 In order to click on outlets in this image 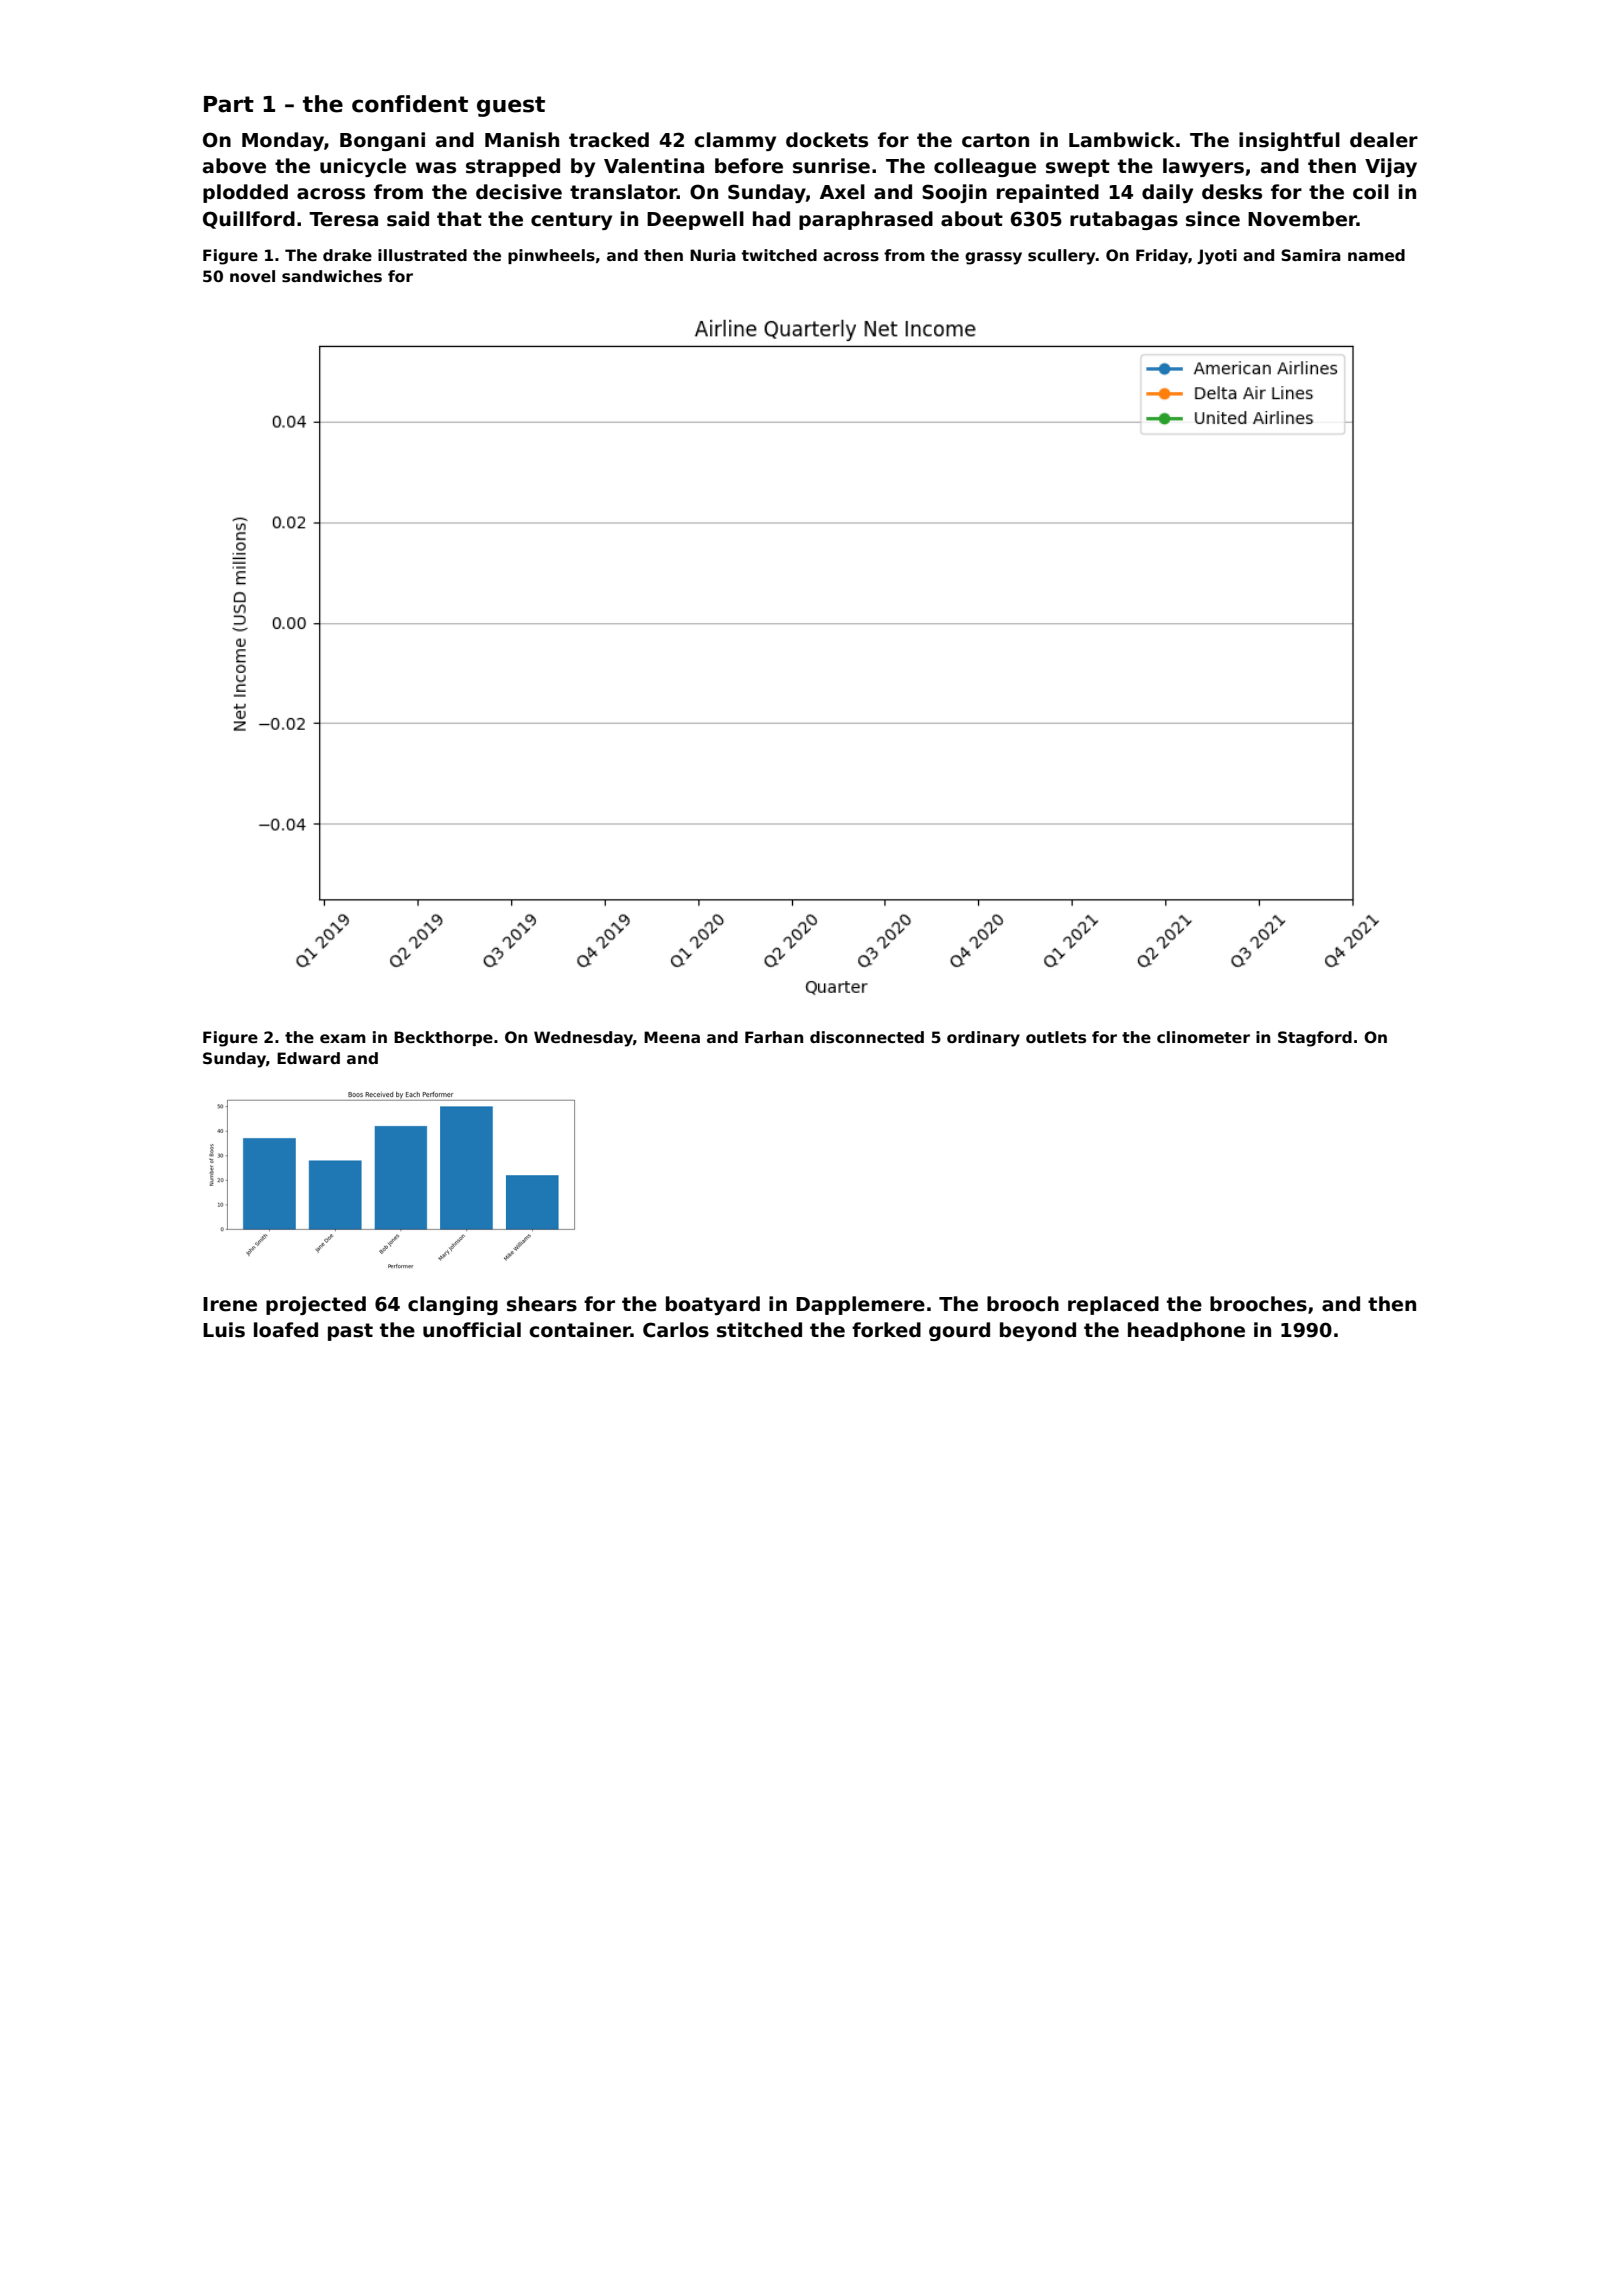, I will do `click(1056, 1037)`.
